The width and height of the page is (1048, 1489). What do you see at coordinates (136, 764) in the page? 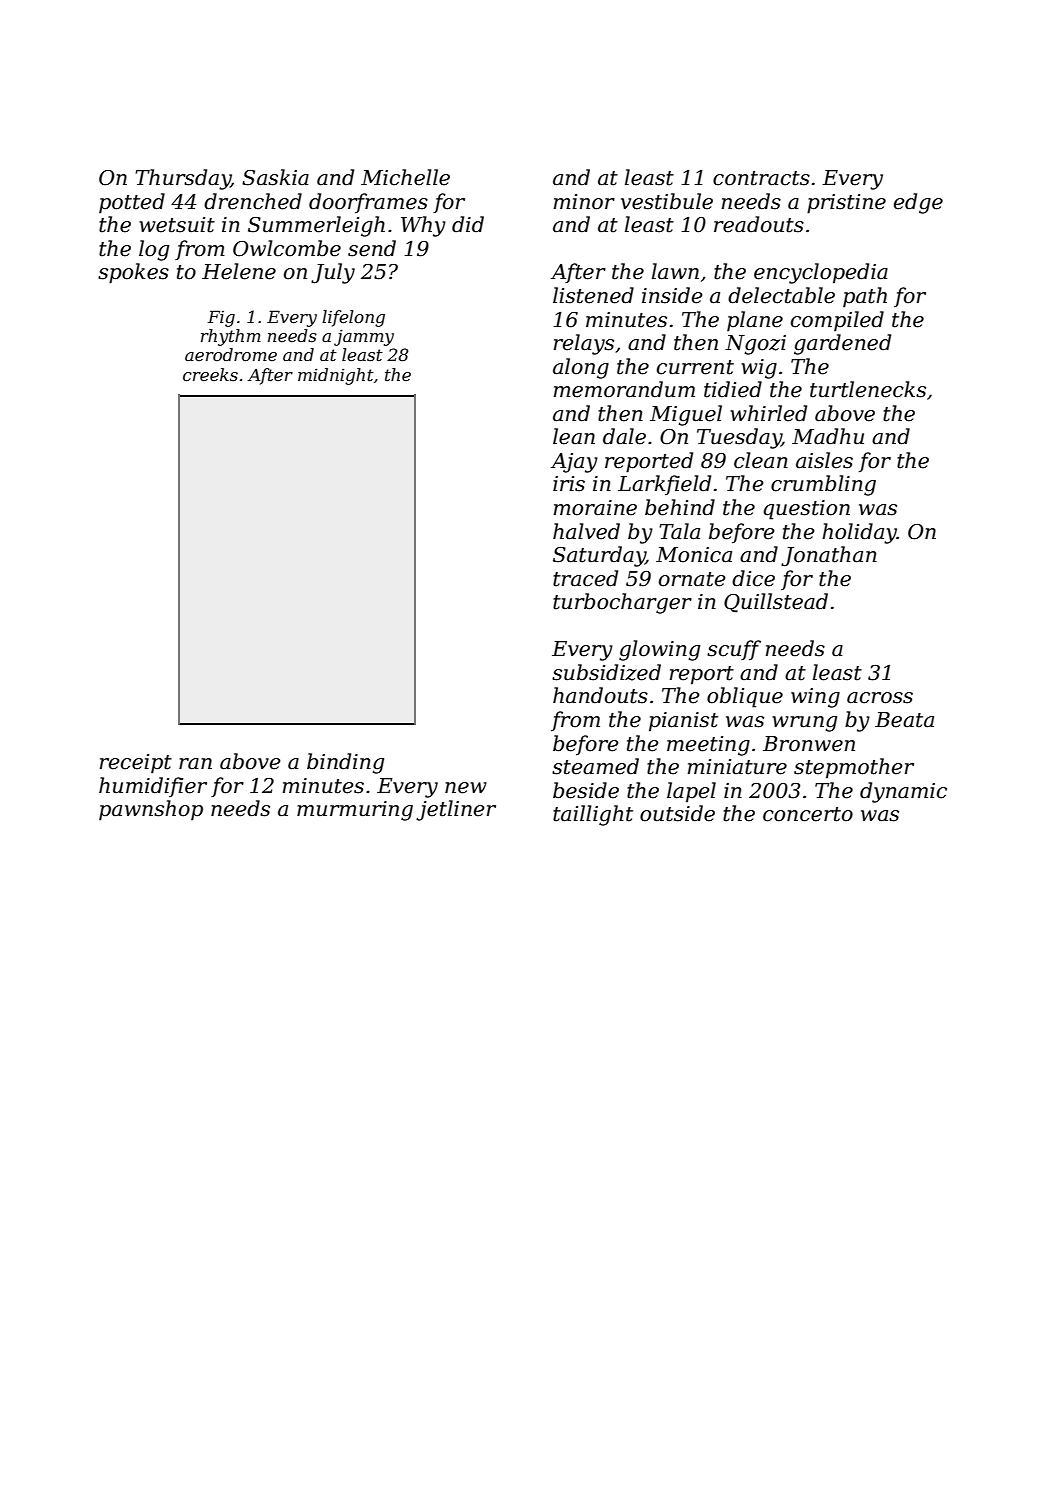
I see `receipt` at bounding box center [136, 764].
